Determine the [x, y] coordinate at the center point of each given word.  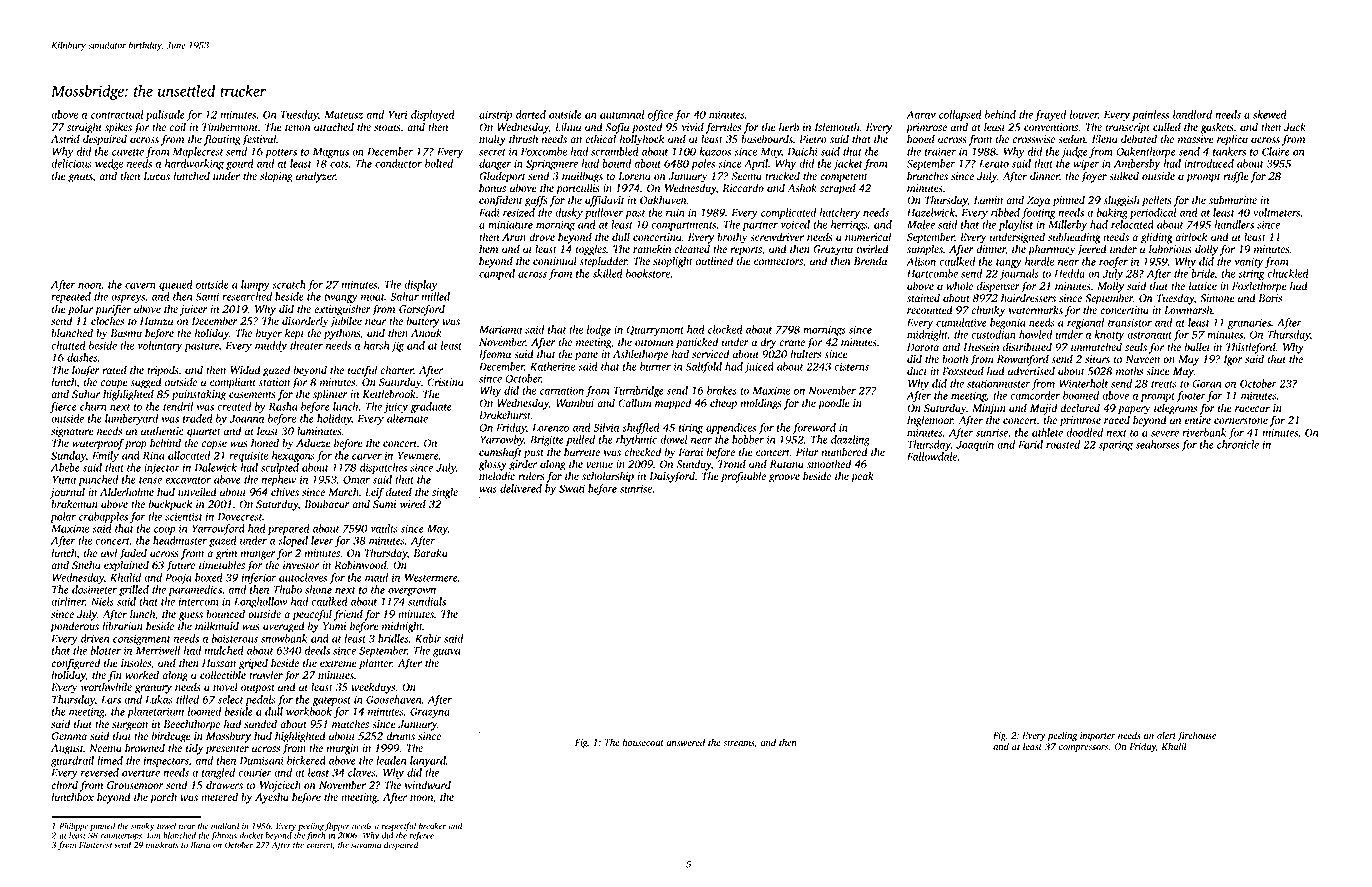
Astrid [65, 139]
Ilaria [200, 844]
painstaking [199, 395]
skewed [1270, 114]
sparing [1116, 445]
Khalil [1174, 746]
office [660, 115]
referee [421, 836]
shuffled [641, 428]
